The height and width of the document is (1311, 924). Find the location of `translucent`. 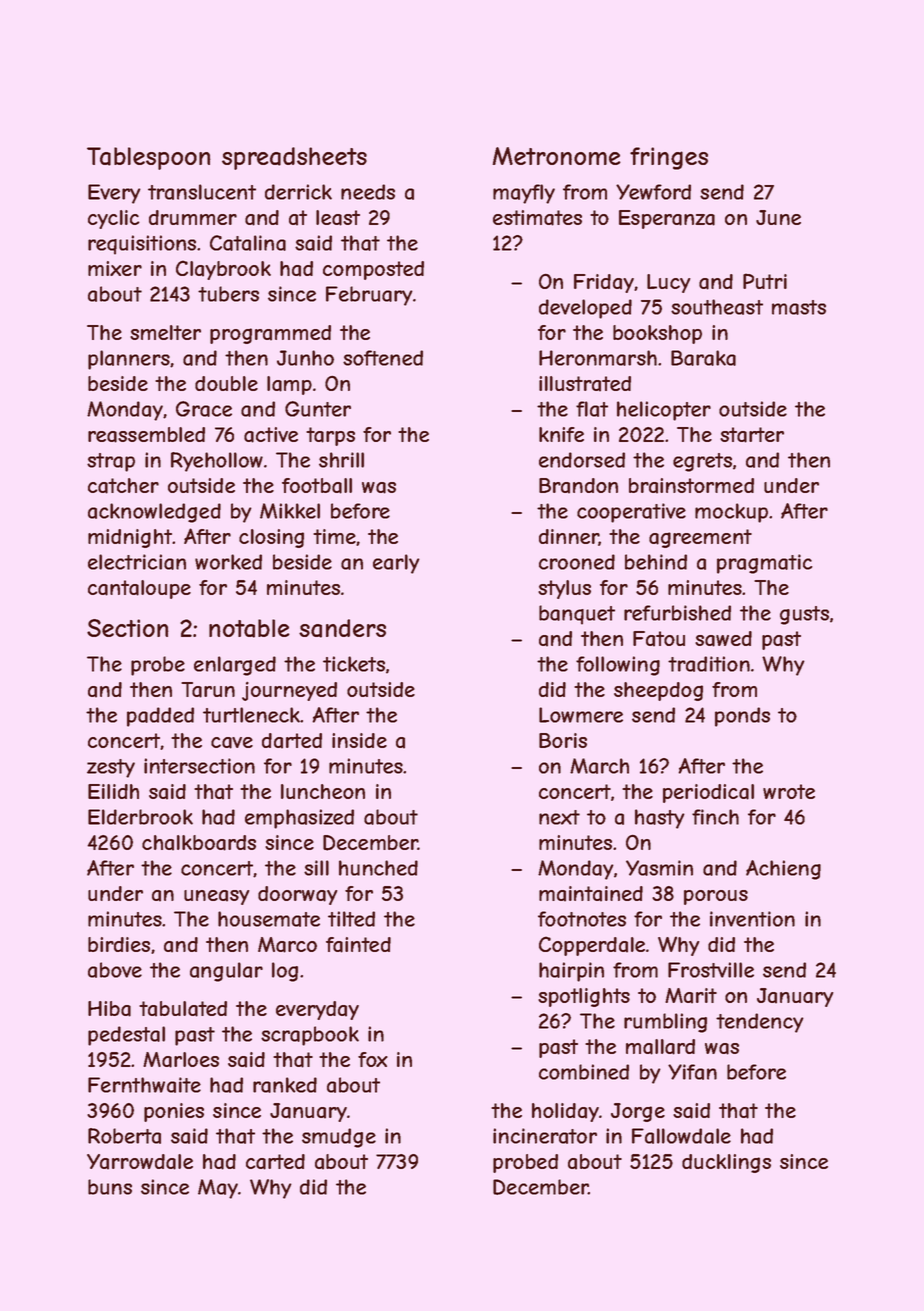

translucent is located at coordinates (202, 192).
